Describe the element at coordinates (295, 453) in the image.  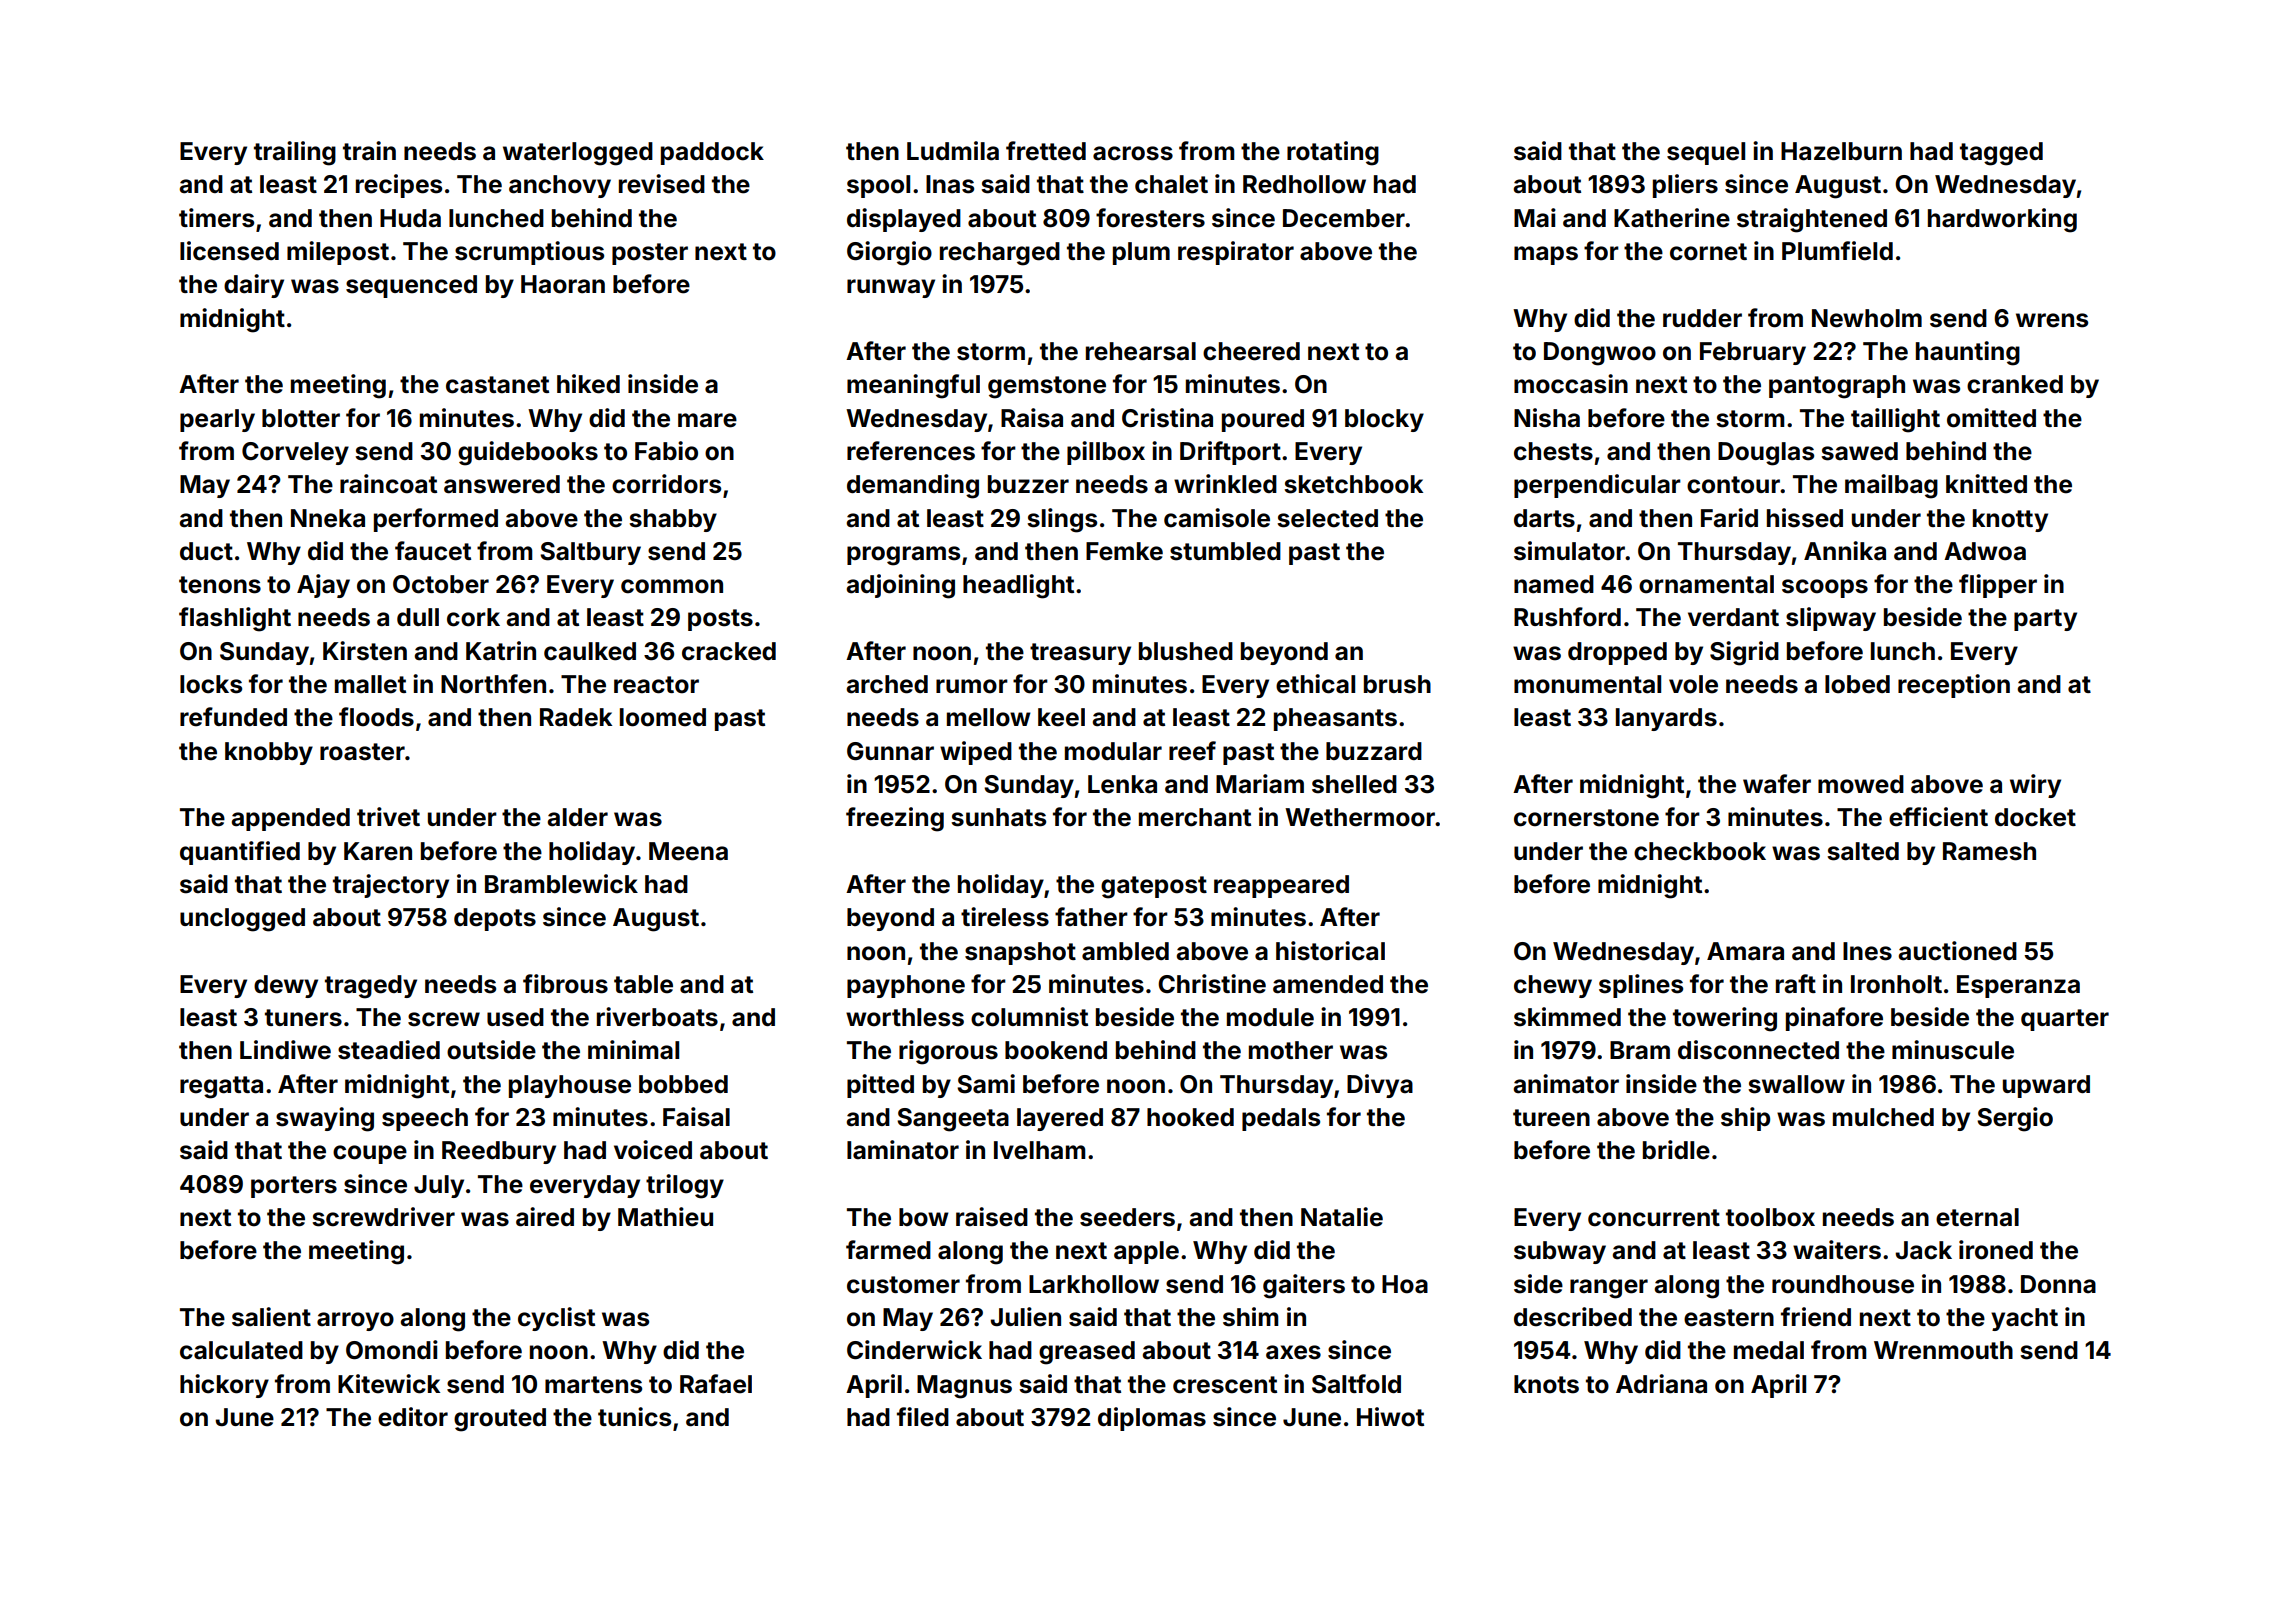
I see `Corveley` at that location.
